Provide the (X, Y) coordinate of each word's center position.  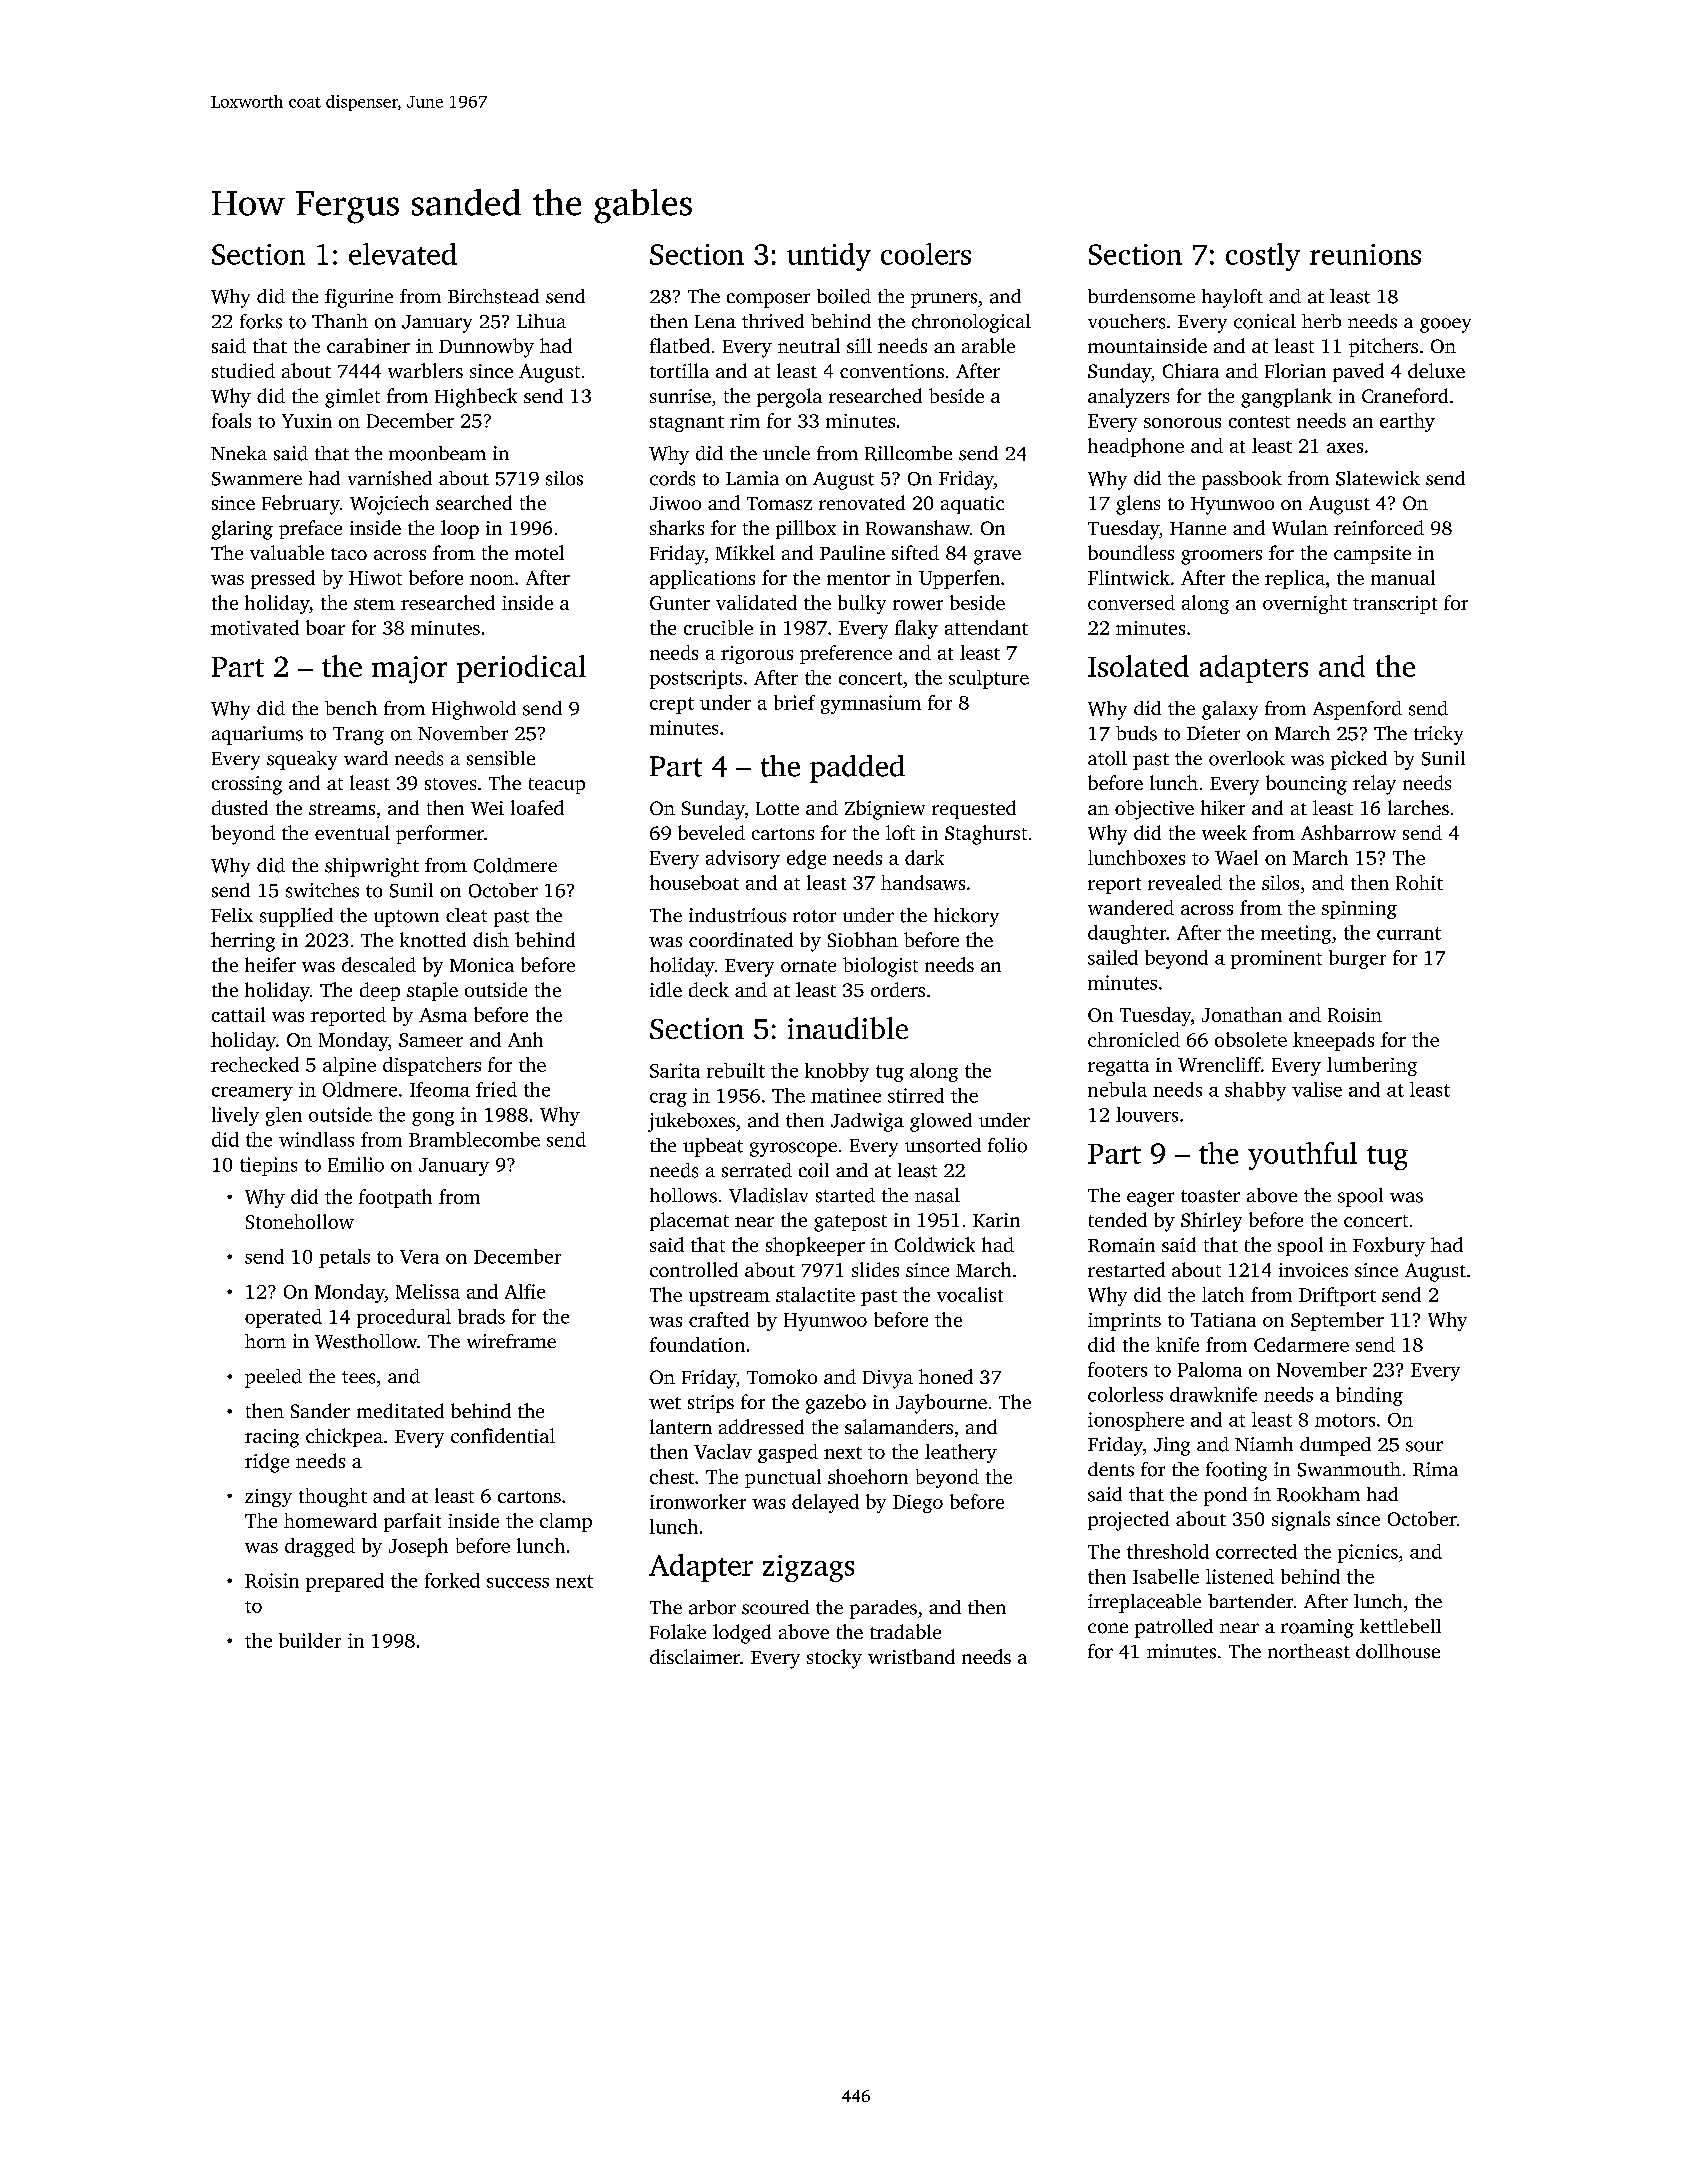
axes (1345, 448)
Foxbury (1389, 1247)
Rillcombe (908, 453)
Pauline (852, 552)
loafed (537, 807)
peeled (273, 1378)
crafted (719, 1319)
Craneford (1405, 395)
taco (349, 554)
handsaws (923, 882)
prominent (1276, 959)
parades (883, 1609)
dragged (320, 1547)
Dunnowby (486, 348)
